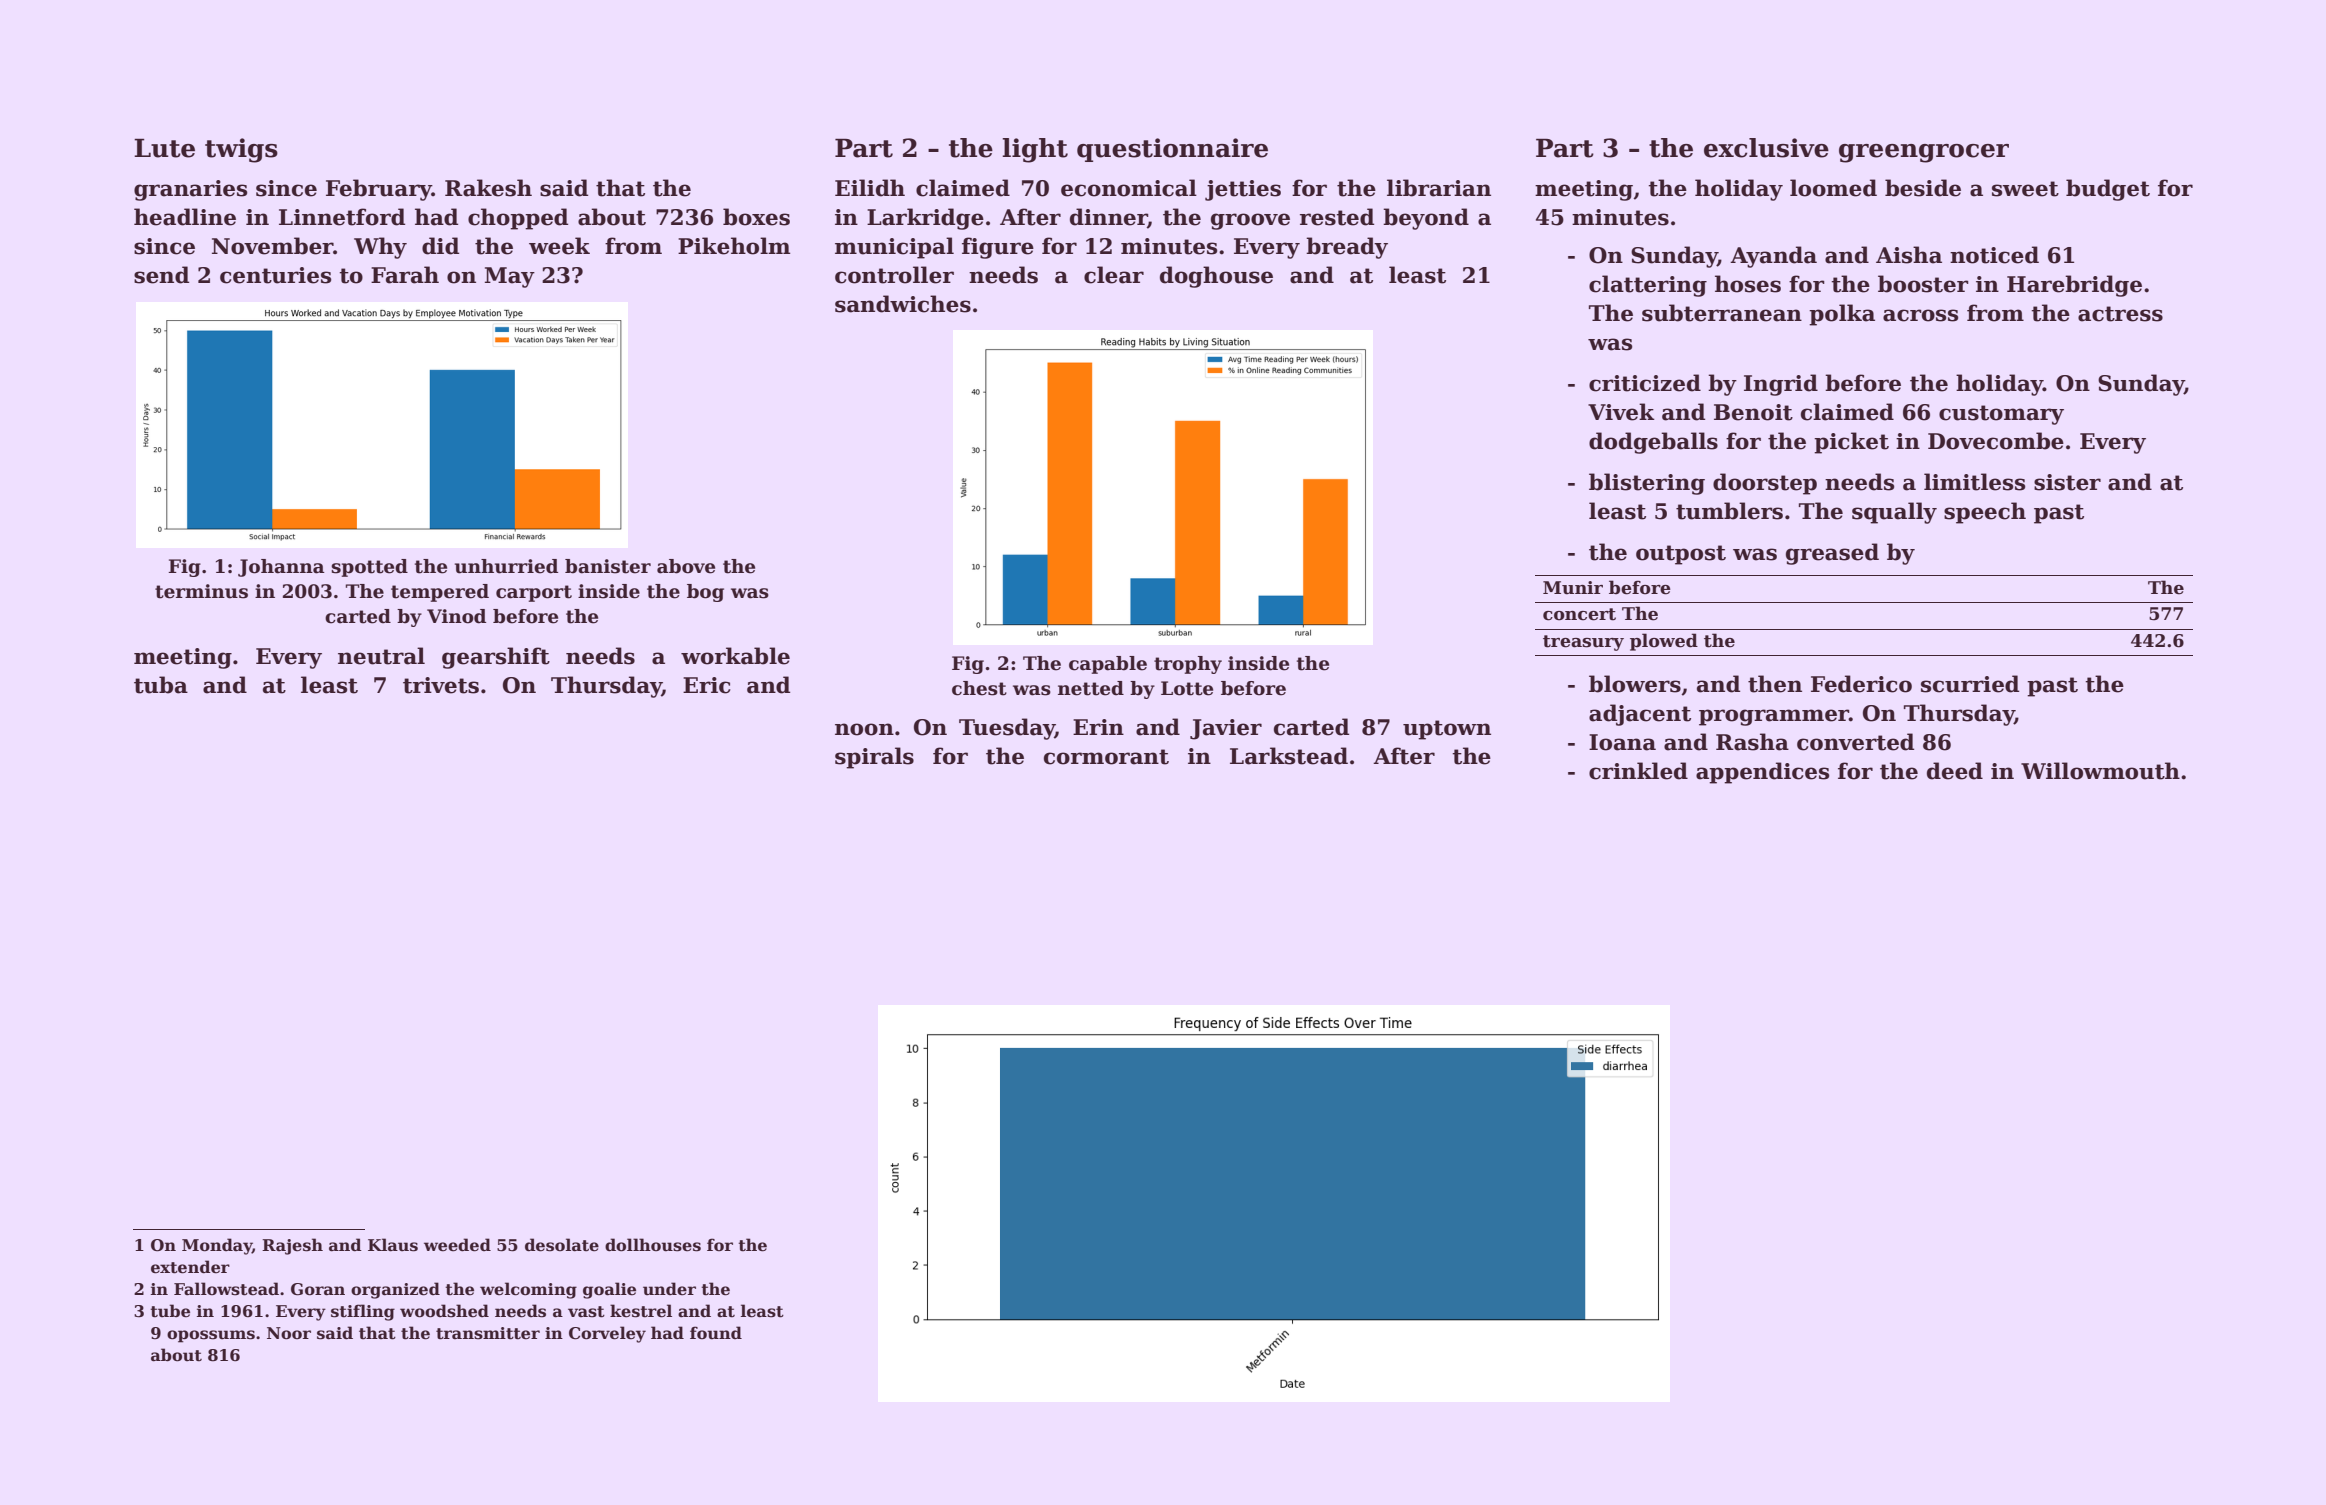 The image size is (2326, 1505). What do you see at coordinates (1924, 153) in the image?
I see `greengrocer` at bounding box center [1924, 153].
